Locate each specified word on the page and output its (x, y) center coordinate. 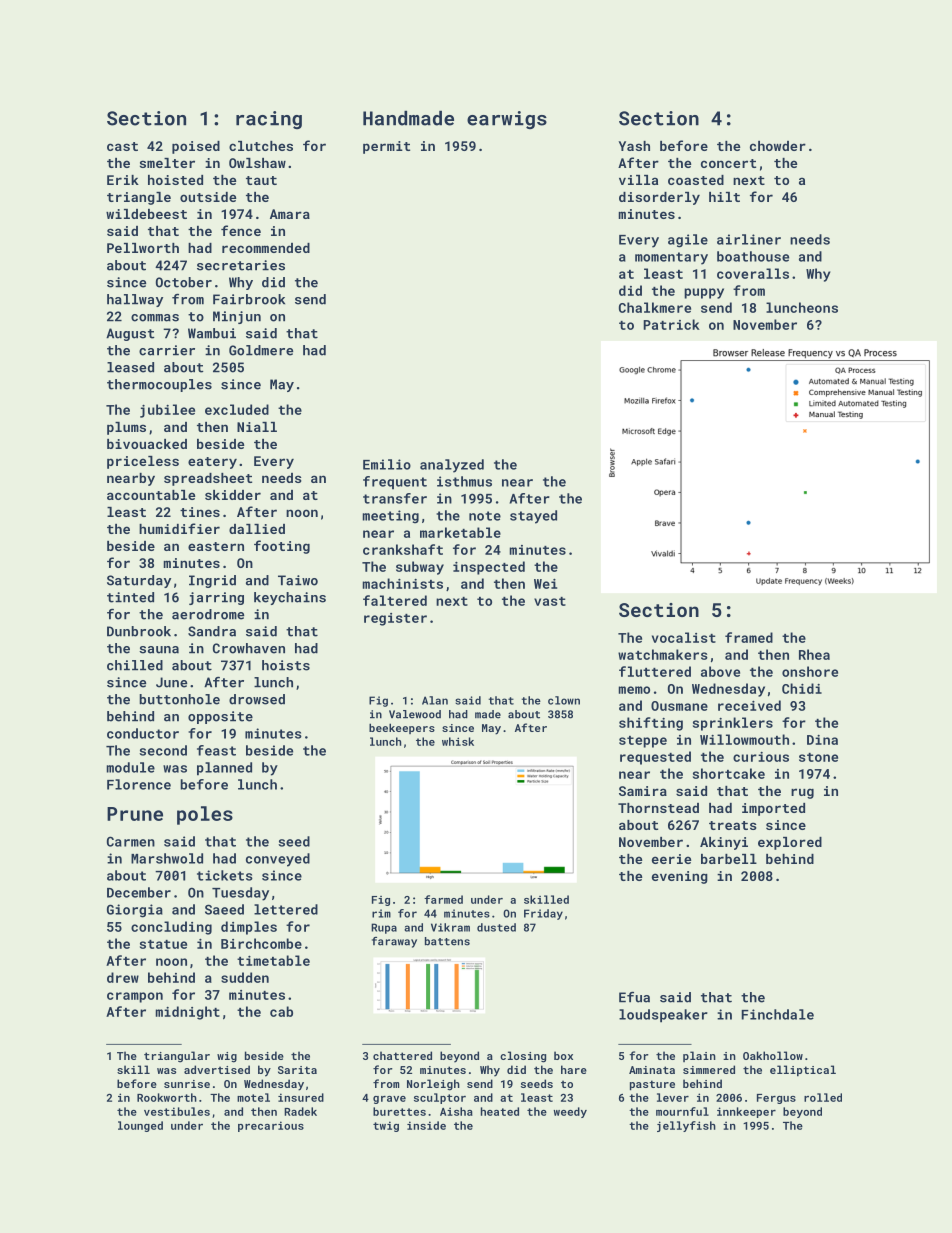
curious (761, 757)
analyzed (452, 466)
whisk (458, 741)
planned (224, 769)
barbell (729, 859)
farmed (443, 899)
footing (282, 547)
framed (749, 637)
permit (386, 147)
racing (269, 120)
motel (253, 1097)
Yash (634, 146)
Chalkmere (655, 307)
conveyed (278, 860)
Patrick (671, 324)
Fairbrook (249, 299)
